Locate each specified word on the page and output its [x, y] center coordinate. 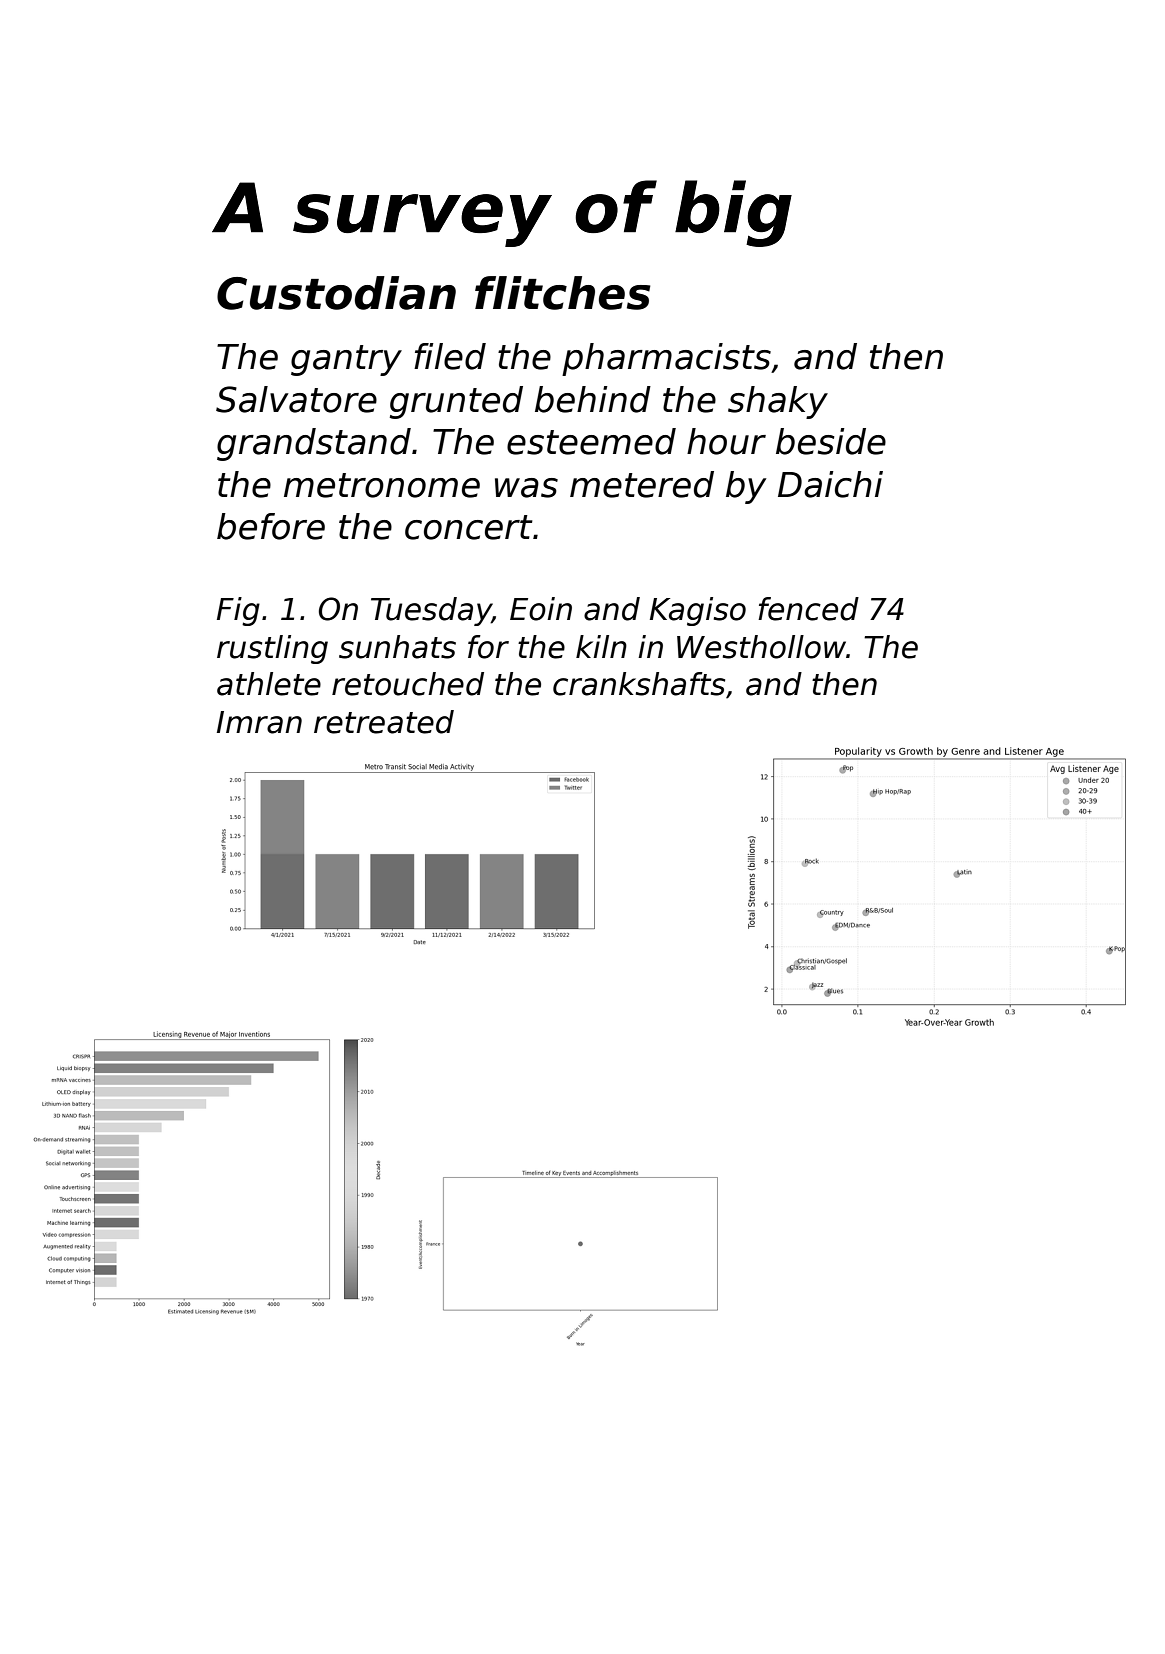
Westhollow [761, 647]
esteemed [591, 441]
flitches [563, 293]
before [271, 526]
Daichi [830, 484]
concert [469, 527]
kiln [601, 646]
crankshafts [639, 684]
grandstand [314, 444]
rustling [272, 649]
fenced [808, 609]
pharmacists [666, 359]
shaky [778, 402]
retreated [384, 722]
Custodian [336, 293]
